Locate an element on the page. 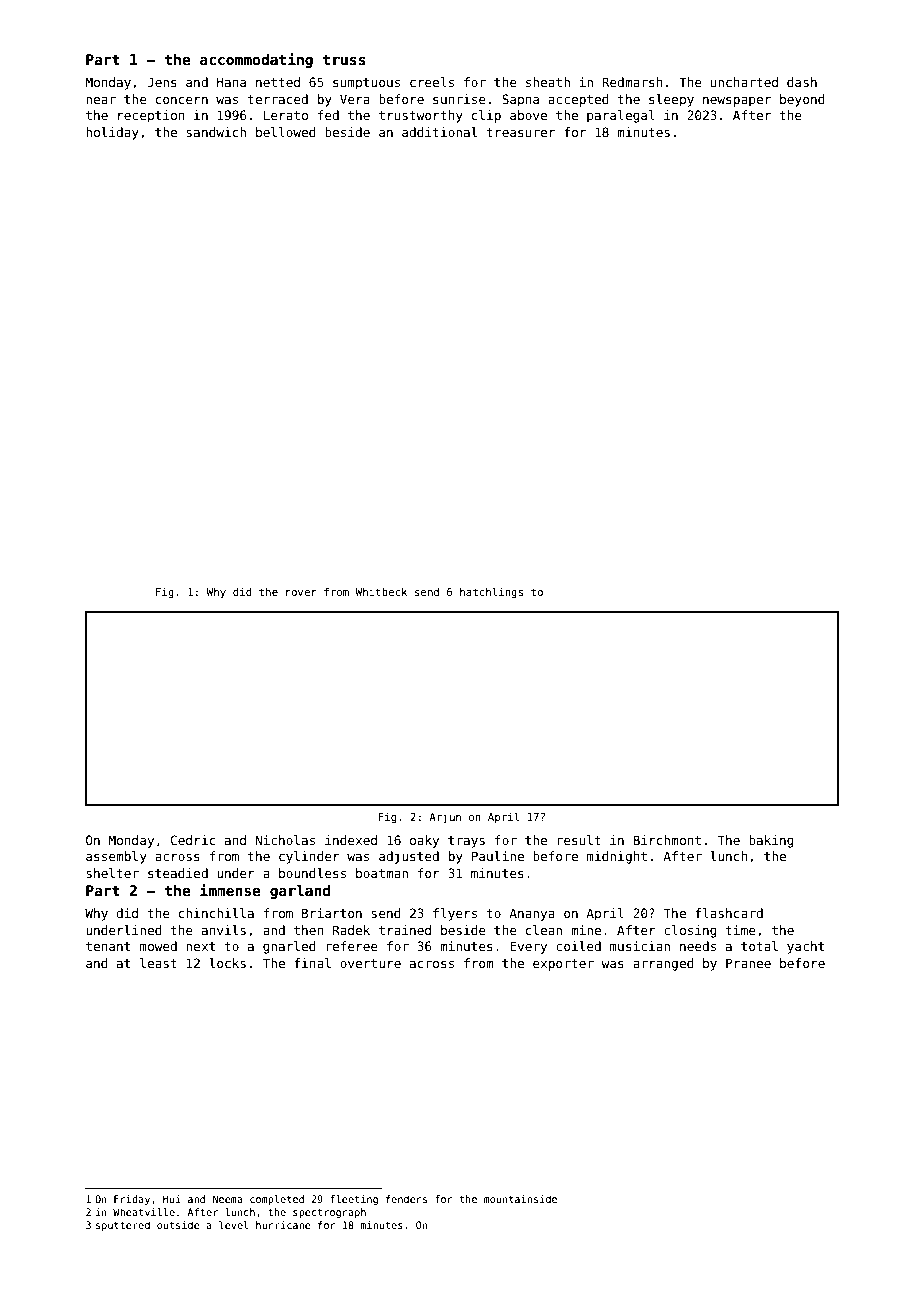  Birchmont is located at coordinates (667, 840).
